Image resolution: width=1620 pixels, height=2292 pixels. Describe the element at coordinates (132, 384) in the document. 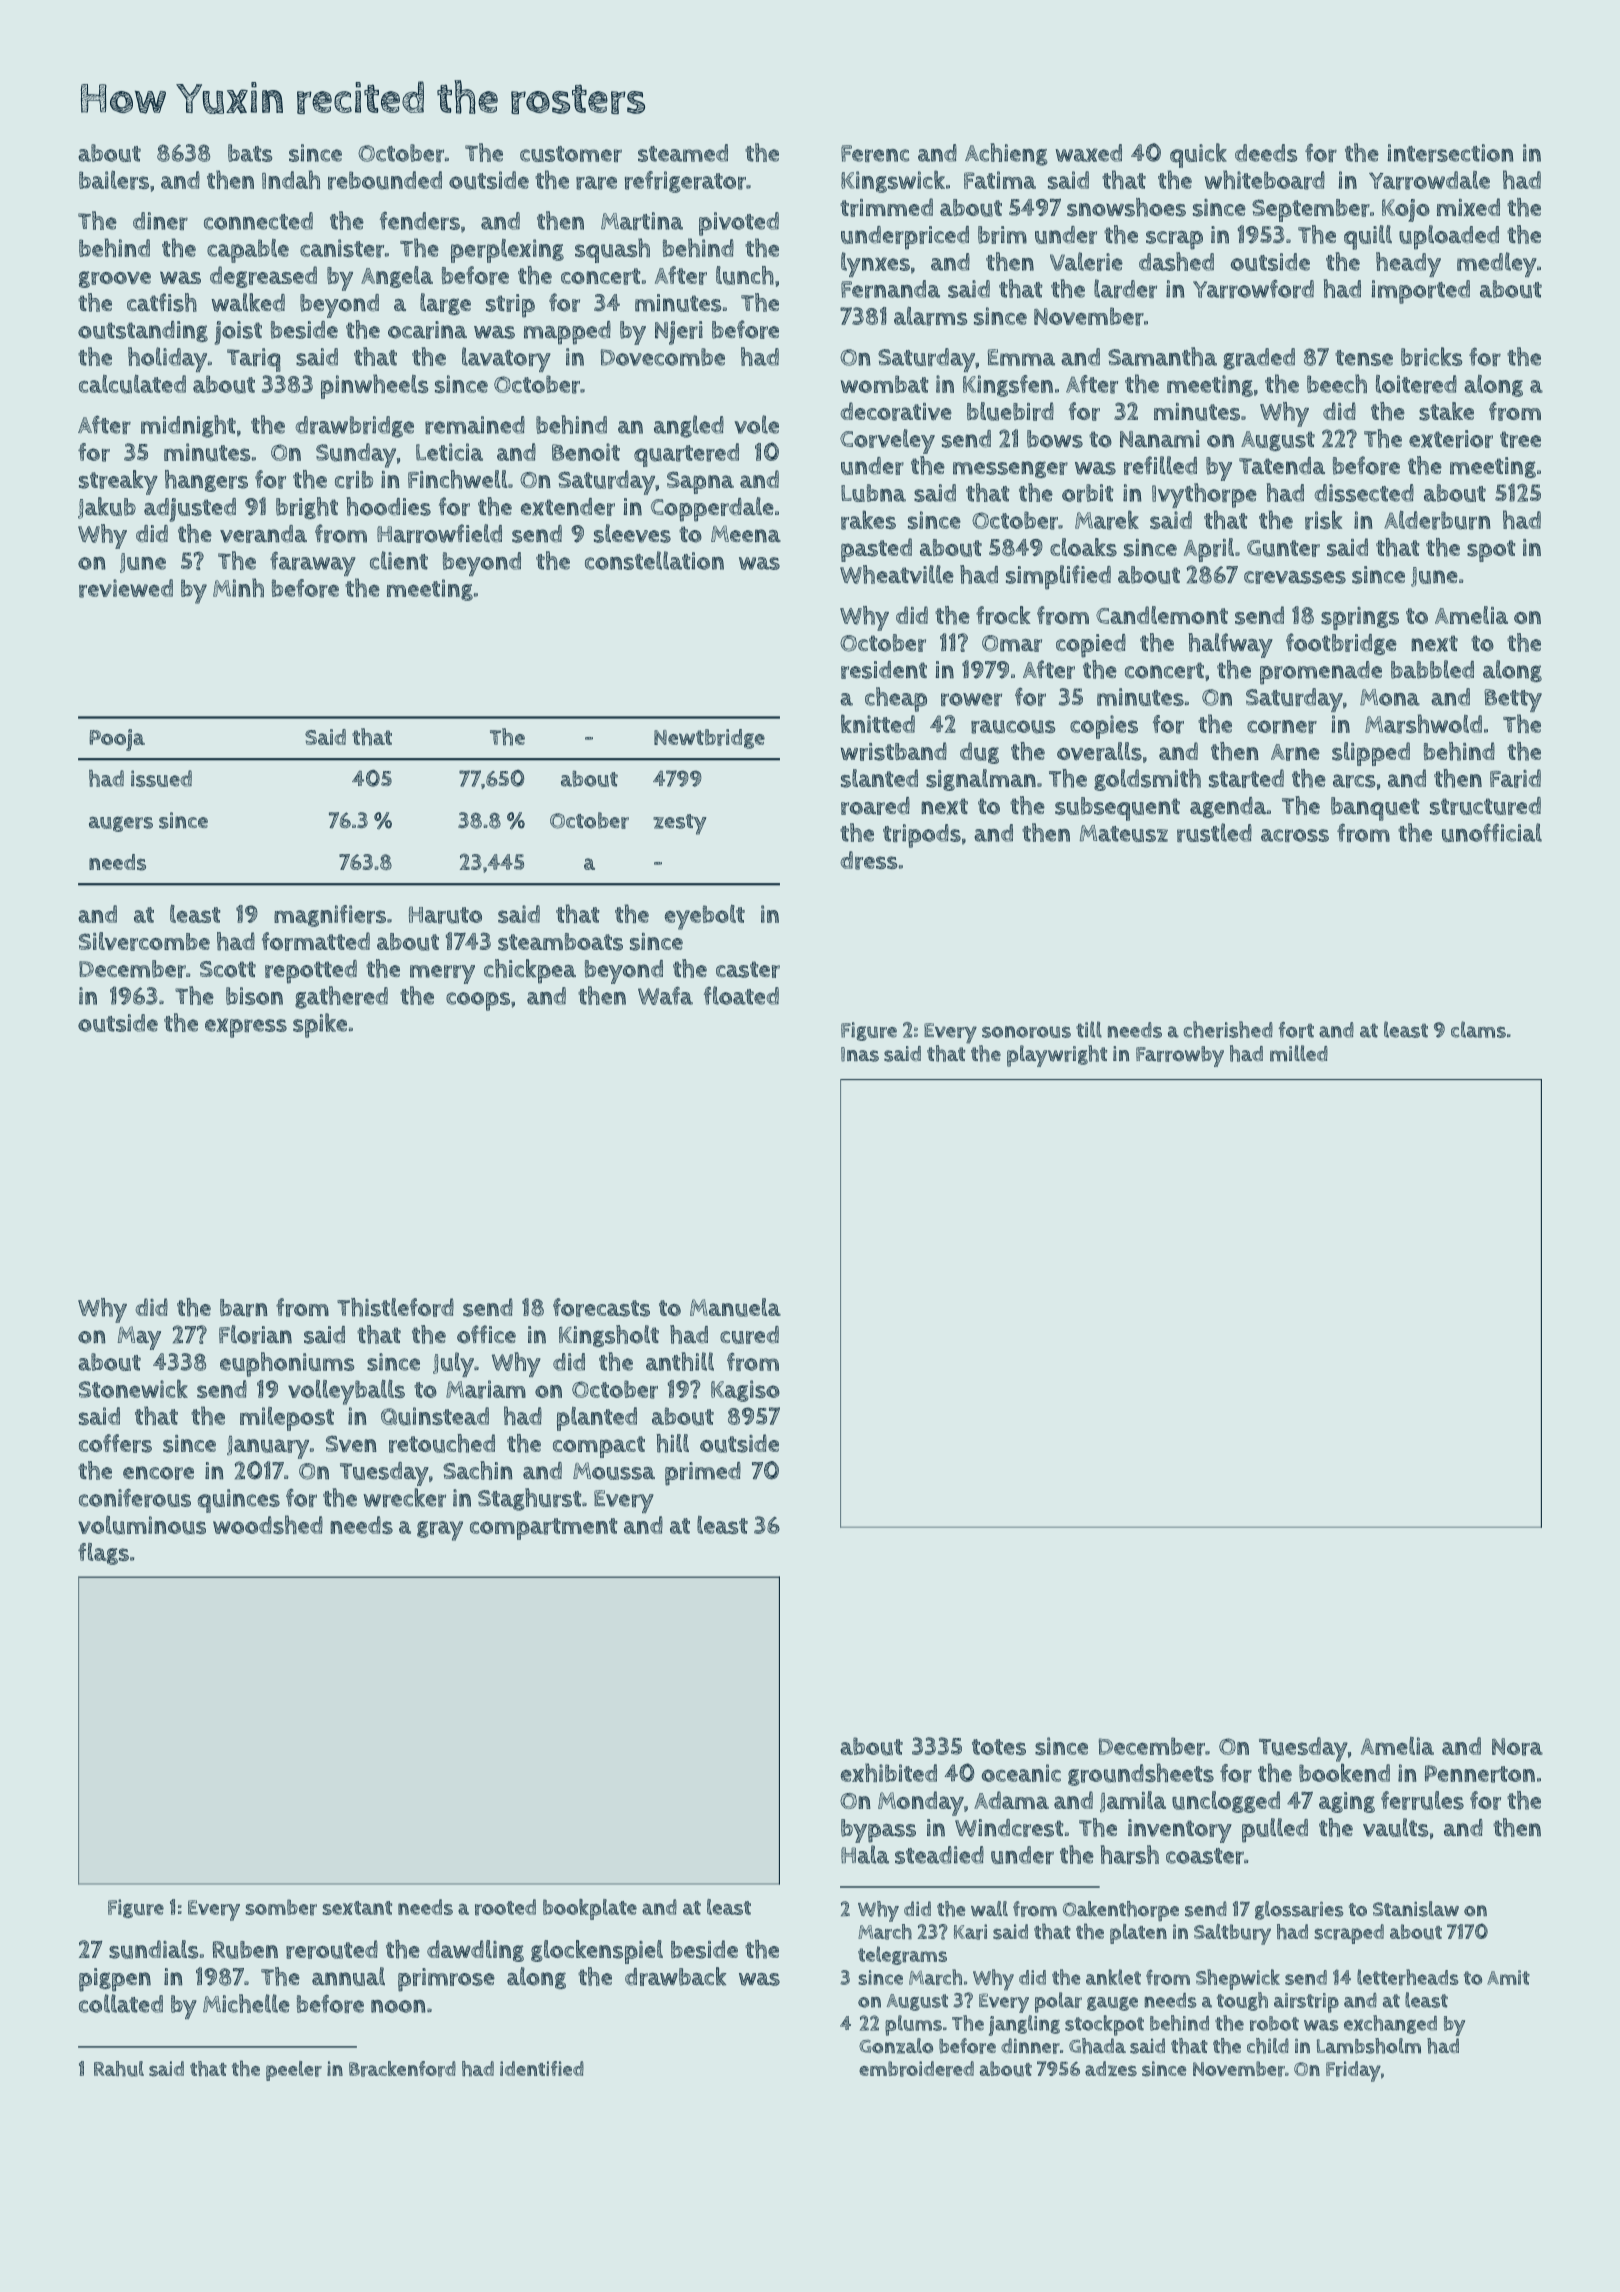

I see `calculated` at that location.
